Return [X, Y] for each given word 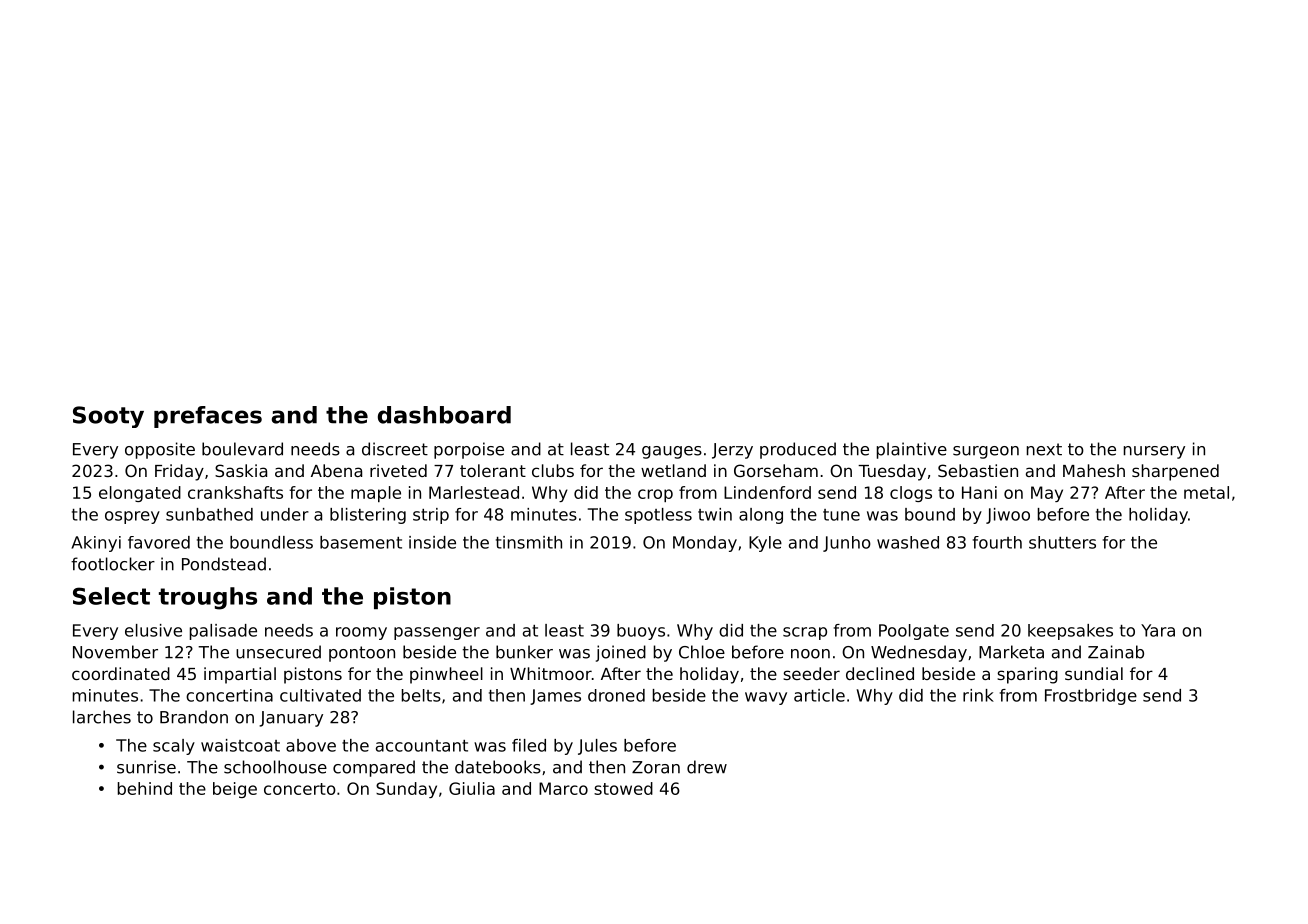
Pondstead [224, 564]
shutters [1062, 542]
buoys [641, 632]
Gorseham [776, 470]
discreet [395, 449]
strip [431, 516]
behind [145, 788]
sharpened [1175, 472]
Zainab [1116, 652]
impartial [240, 675]
